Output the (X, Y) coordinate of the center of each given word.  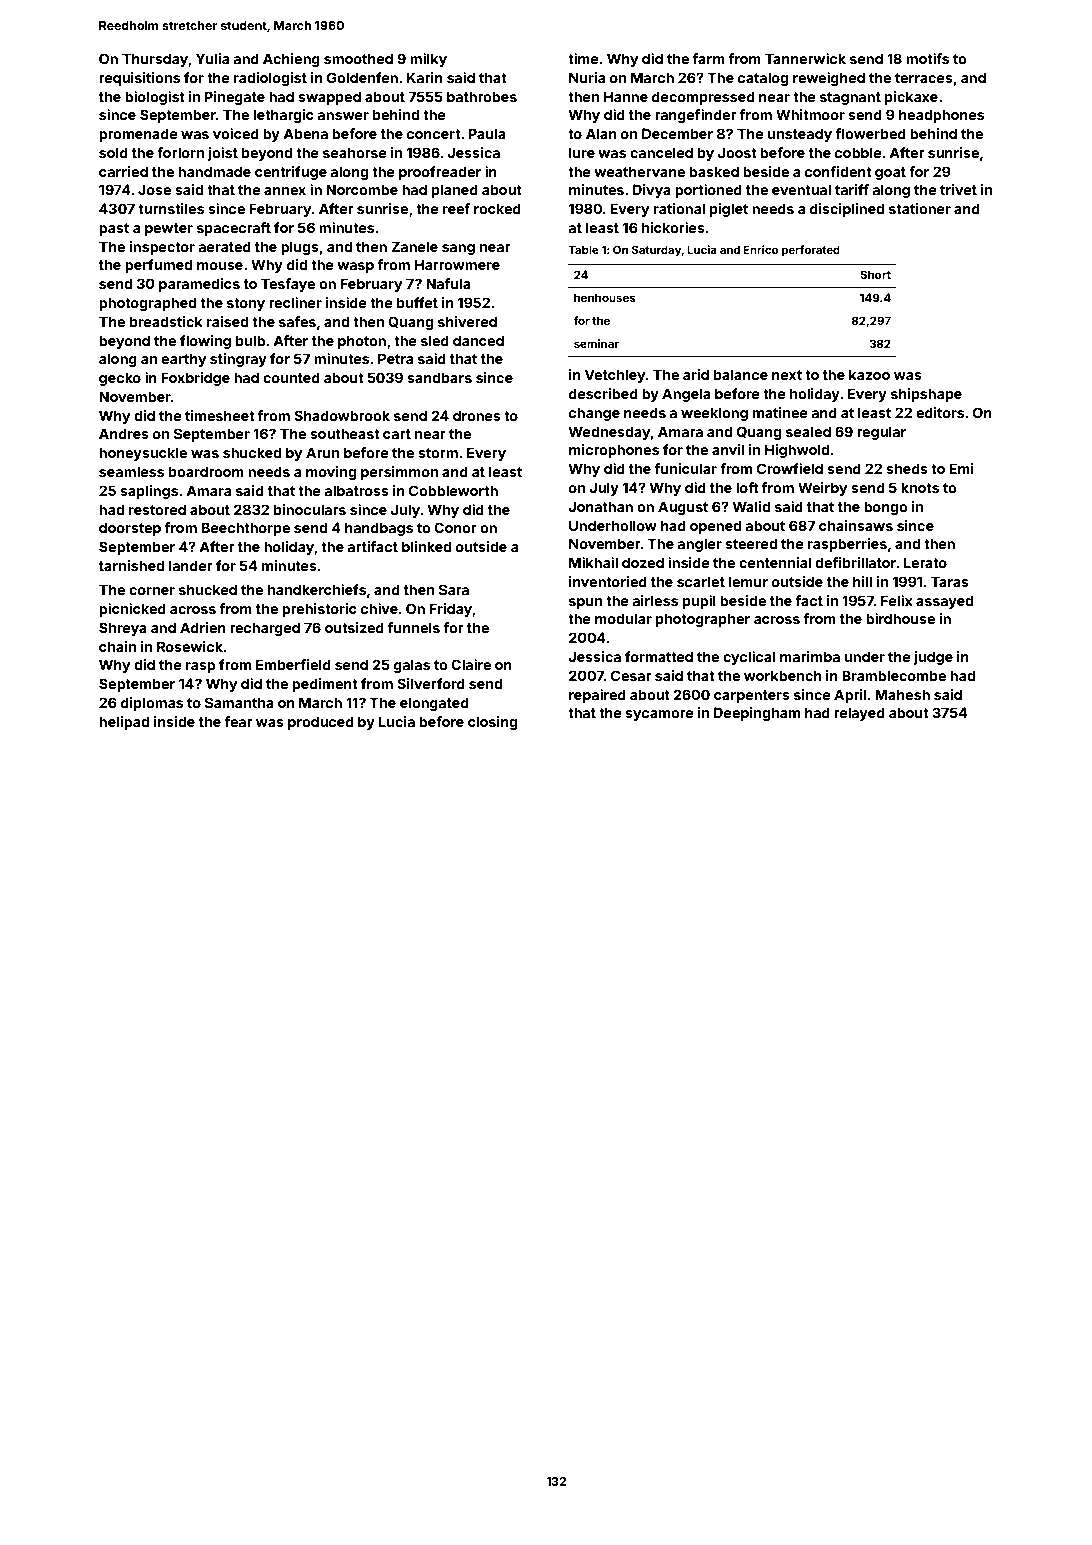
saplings (149, 492)
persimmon (399, 473)
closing (492, 723)
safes (297, 321)
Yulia (212, 58)
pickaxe (911, 98)
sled (435, 340)
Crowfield (790, 468)
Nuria (587, 77)
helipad (124, 723)
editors (940, 412)
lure (582, 152)
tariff (852, 189)
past (114, 229)
